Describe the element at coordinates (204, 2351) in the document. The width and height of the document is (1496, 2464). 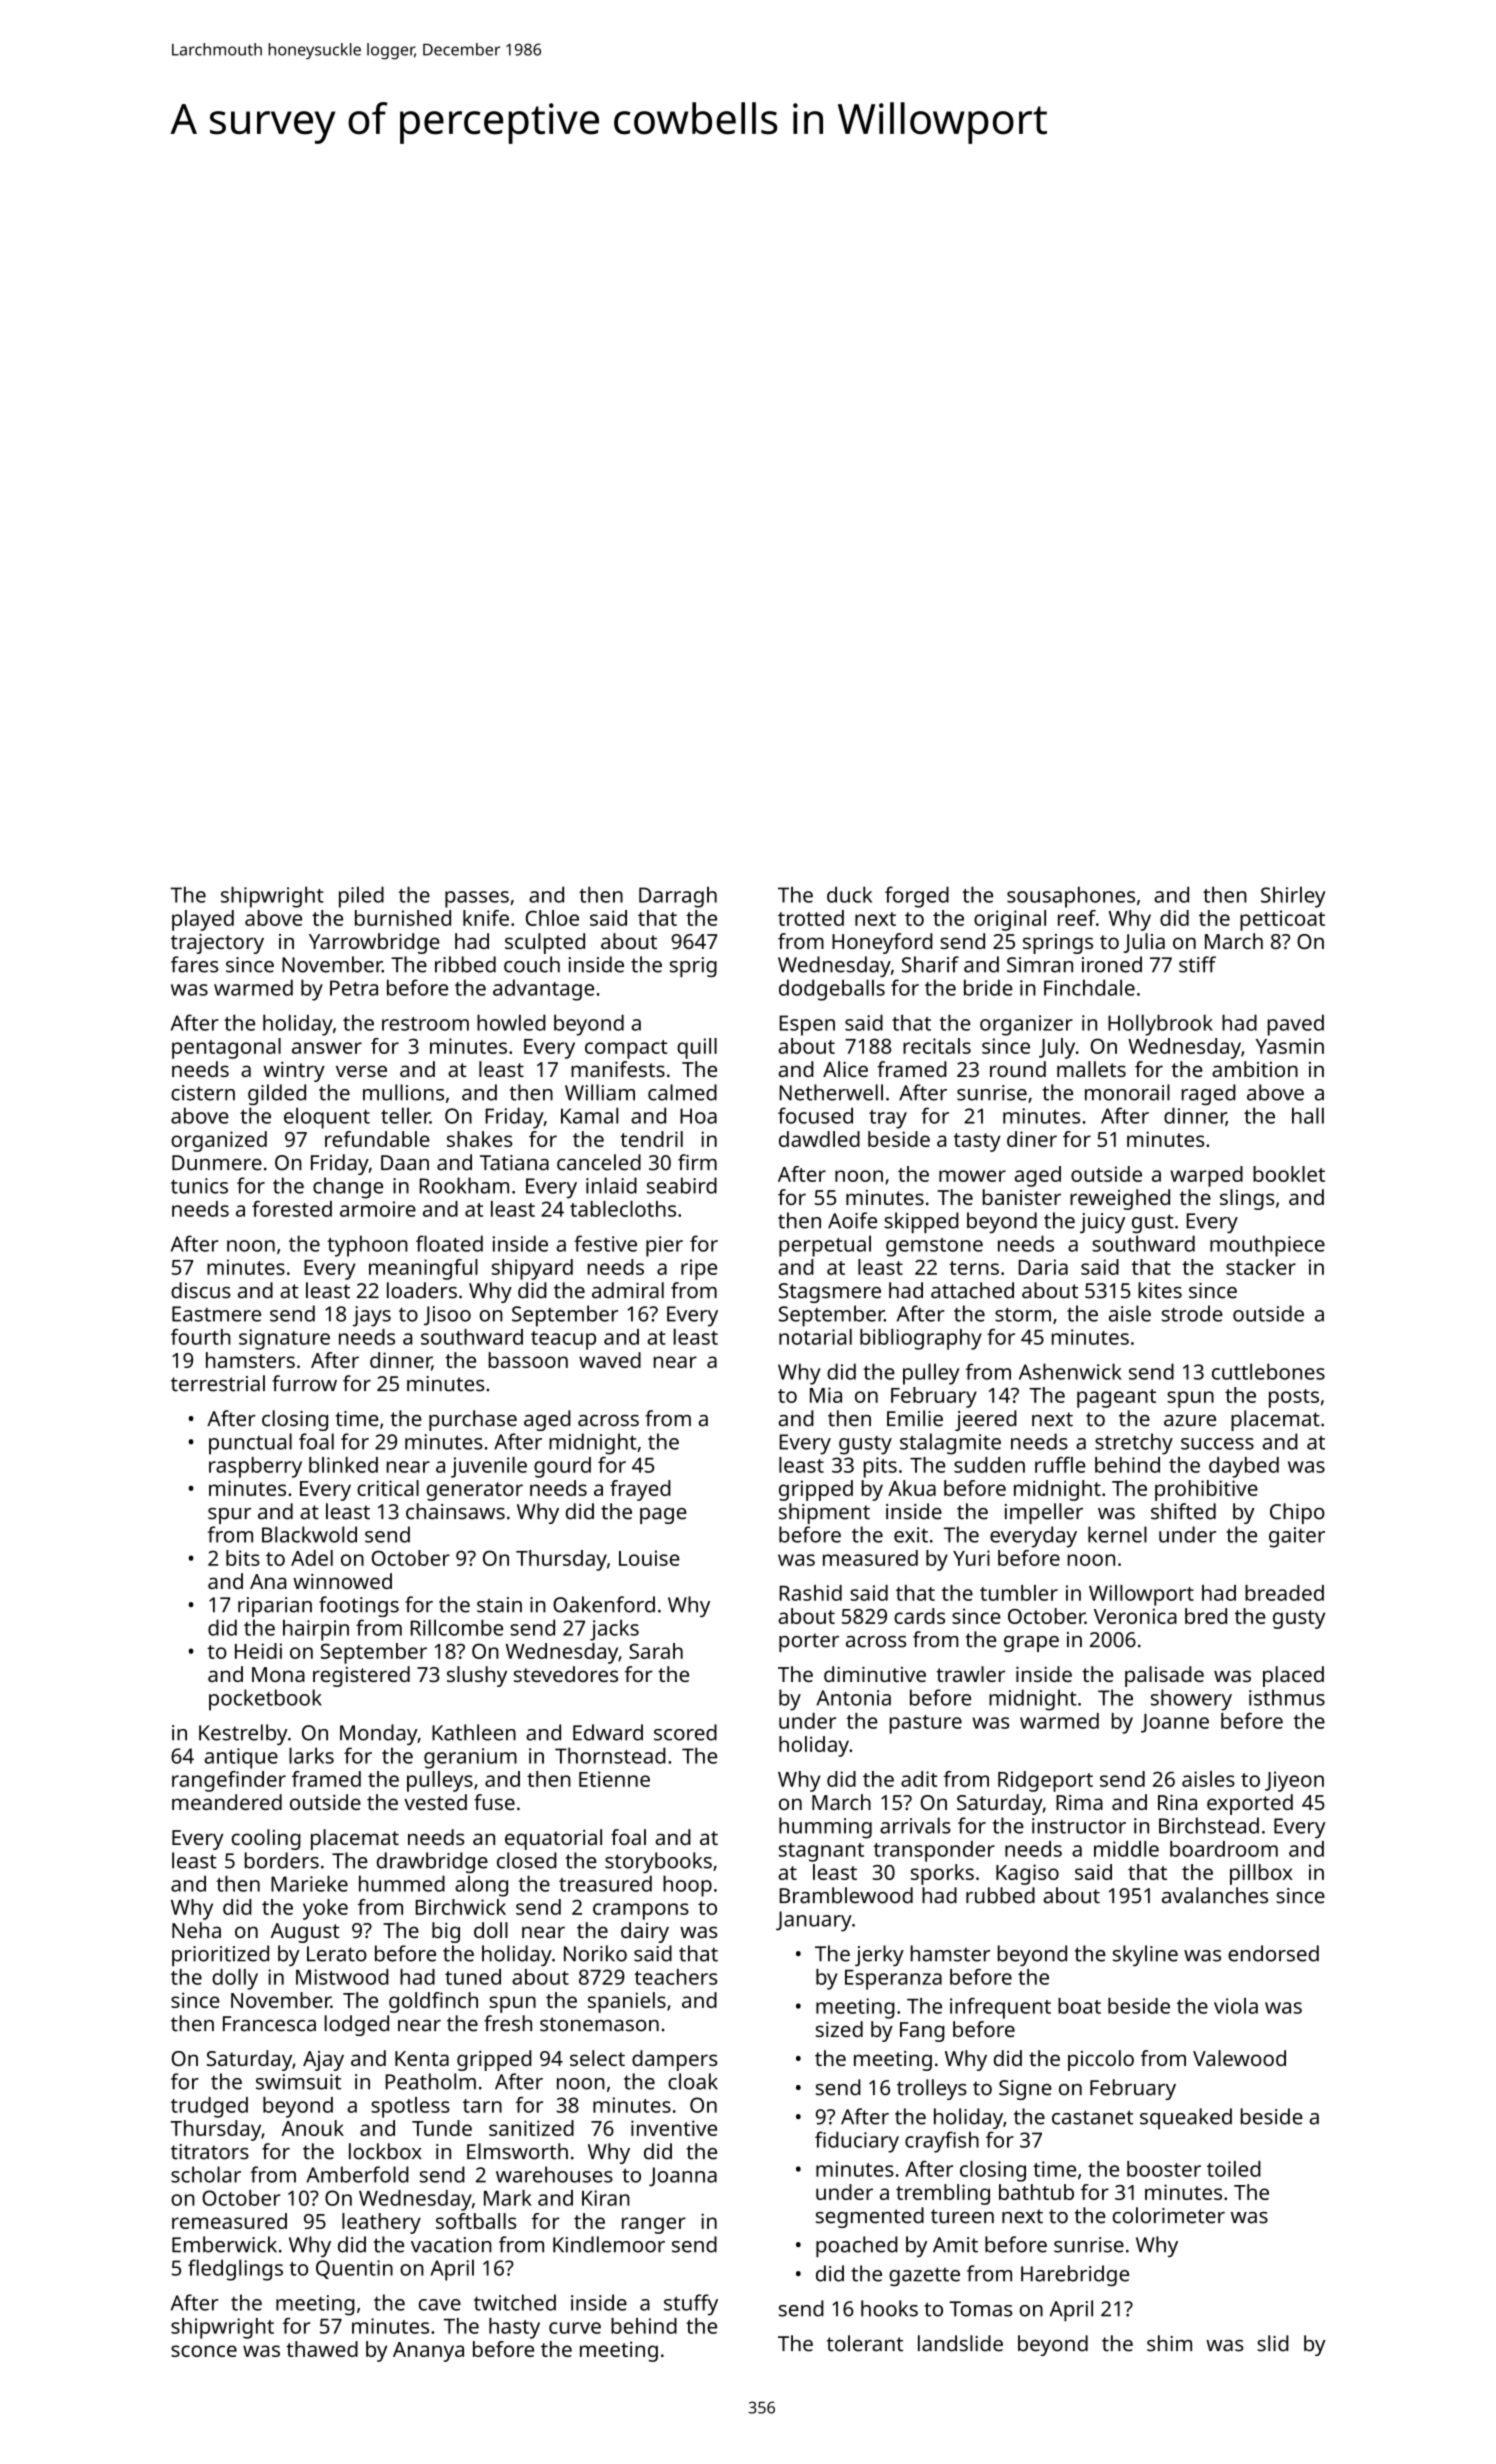
I see `sconce` at that location.
